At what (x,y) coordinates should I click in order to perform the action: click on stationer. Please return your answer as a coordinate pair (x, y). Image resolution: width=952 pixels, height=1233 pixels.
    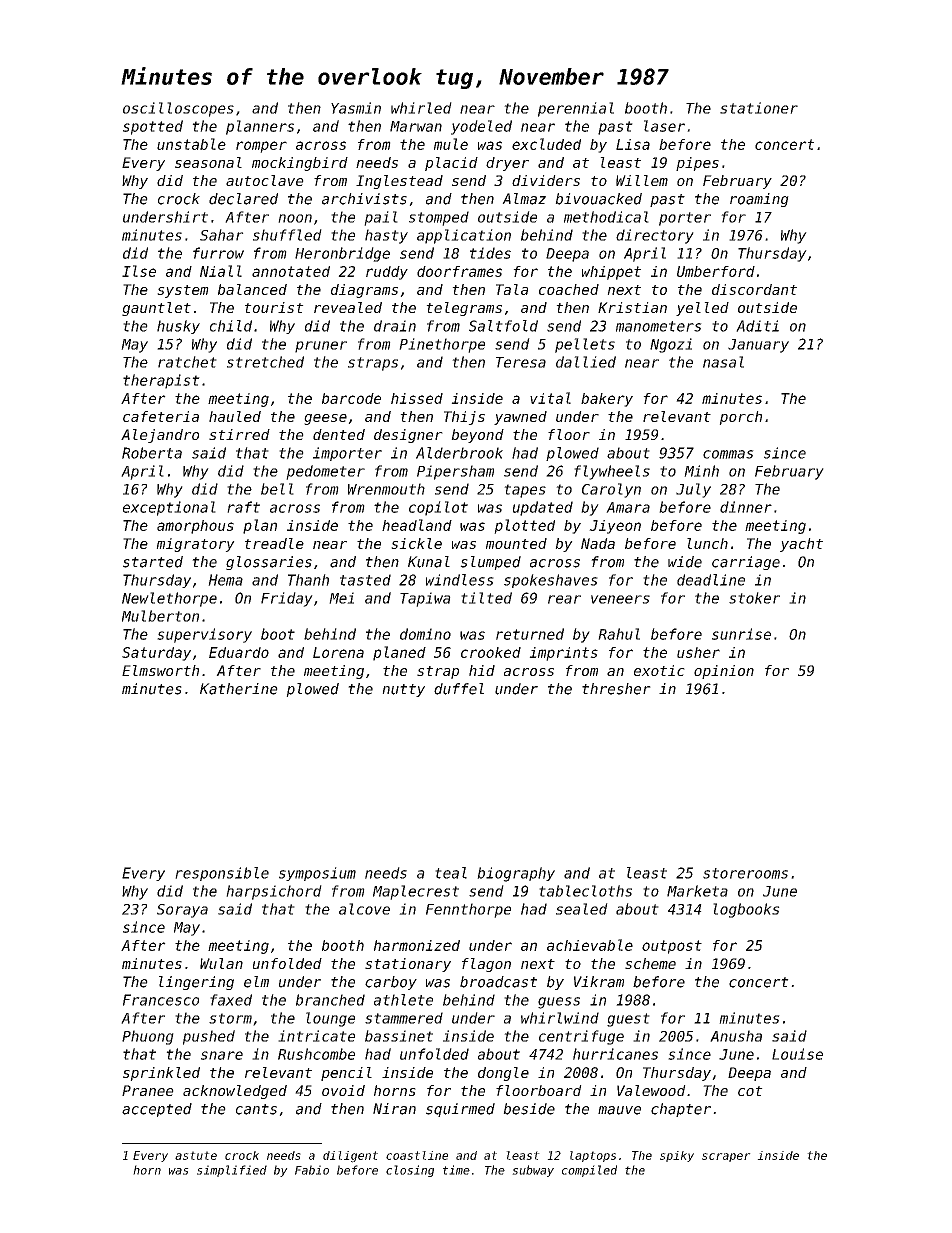
    Looking at the image, I should click on (759, 108).
